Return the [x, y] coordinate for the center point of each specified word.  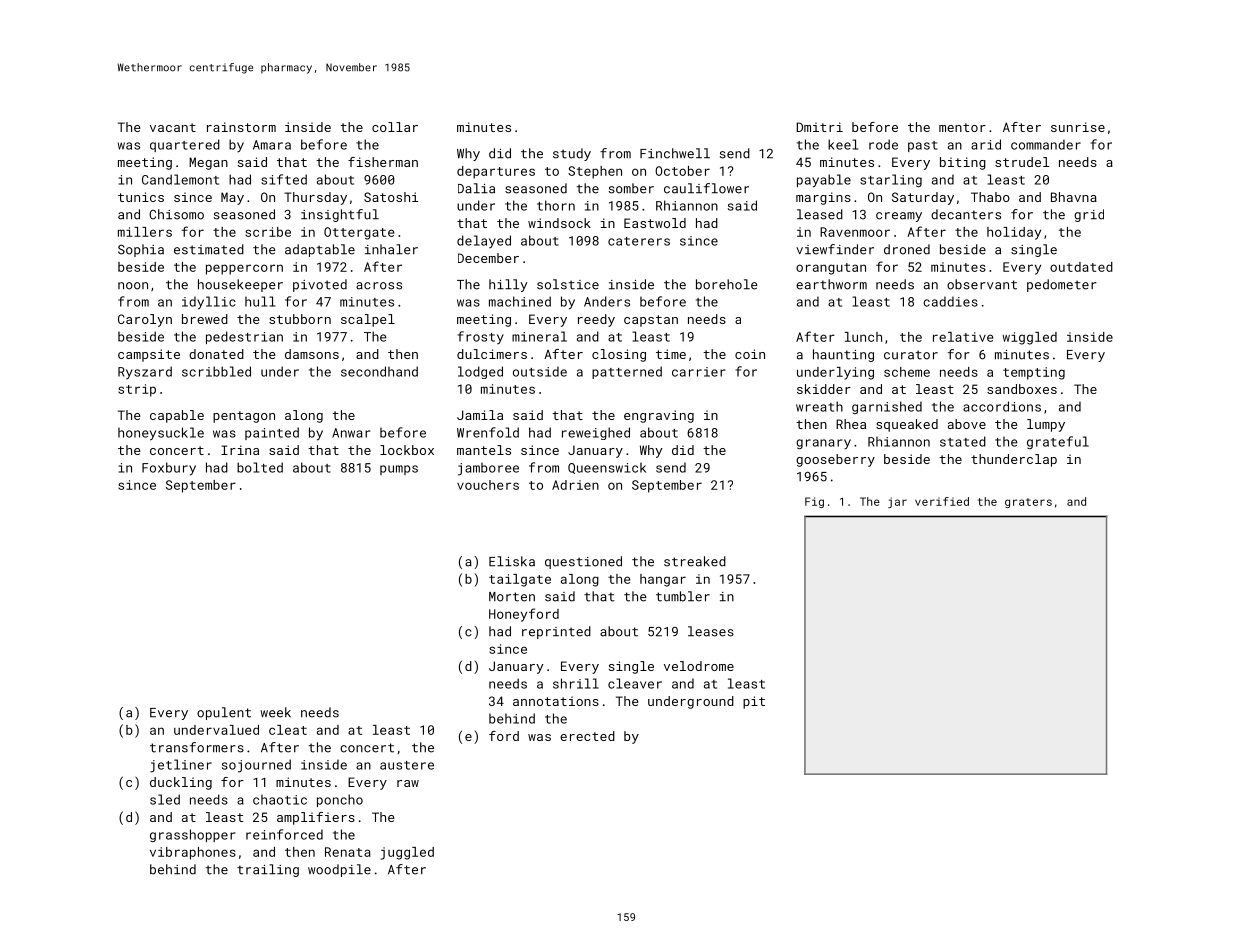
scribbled [216, 371]
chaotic [280, 799]
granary [823, 444]
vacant [173, 127]
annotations [556, 701]
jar [897, 502]
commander [1046, 144]
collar [395, 127]
